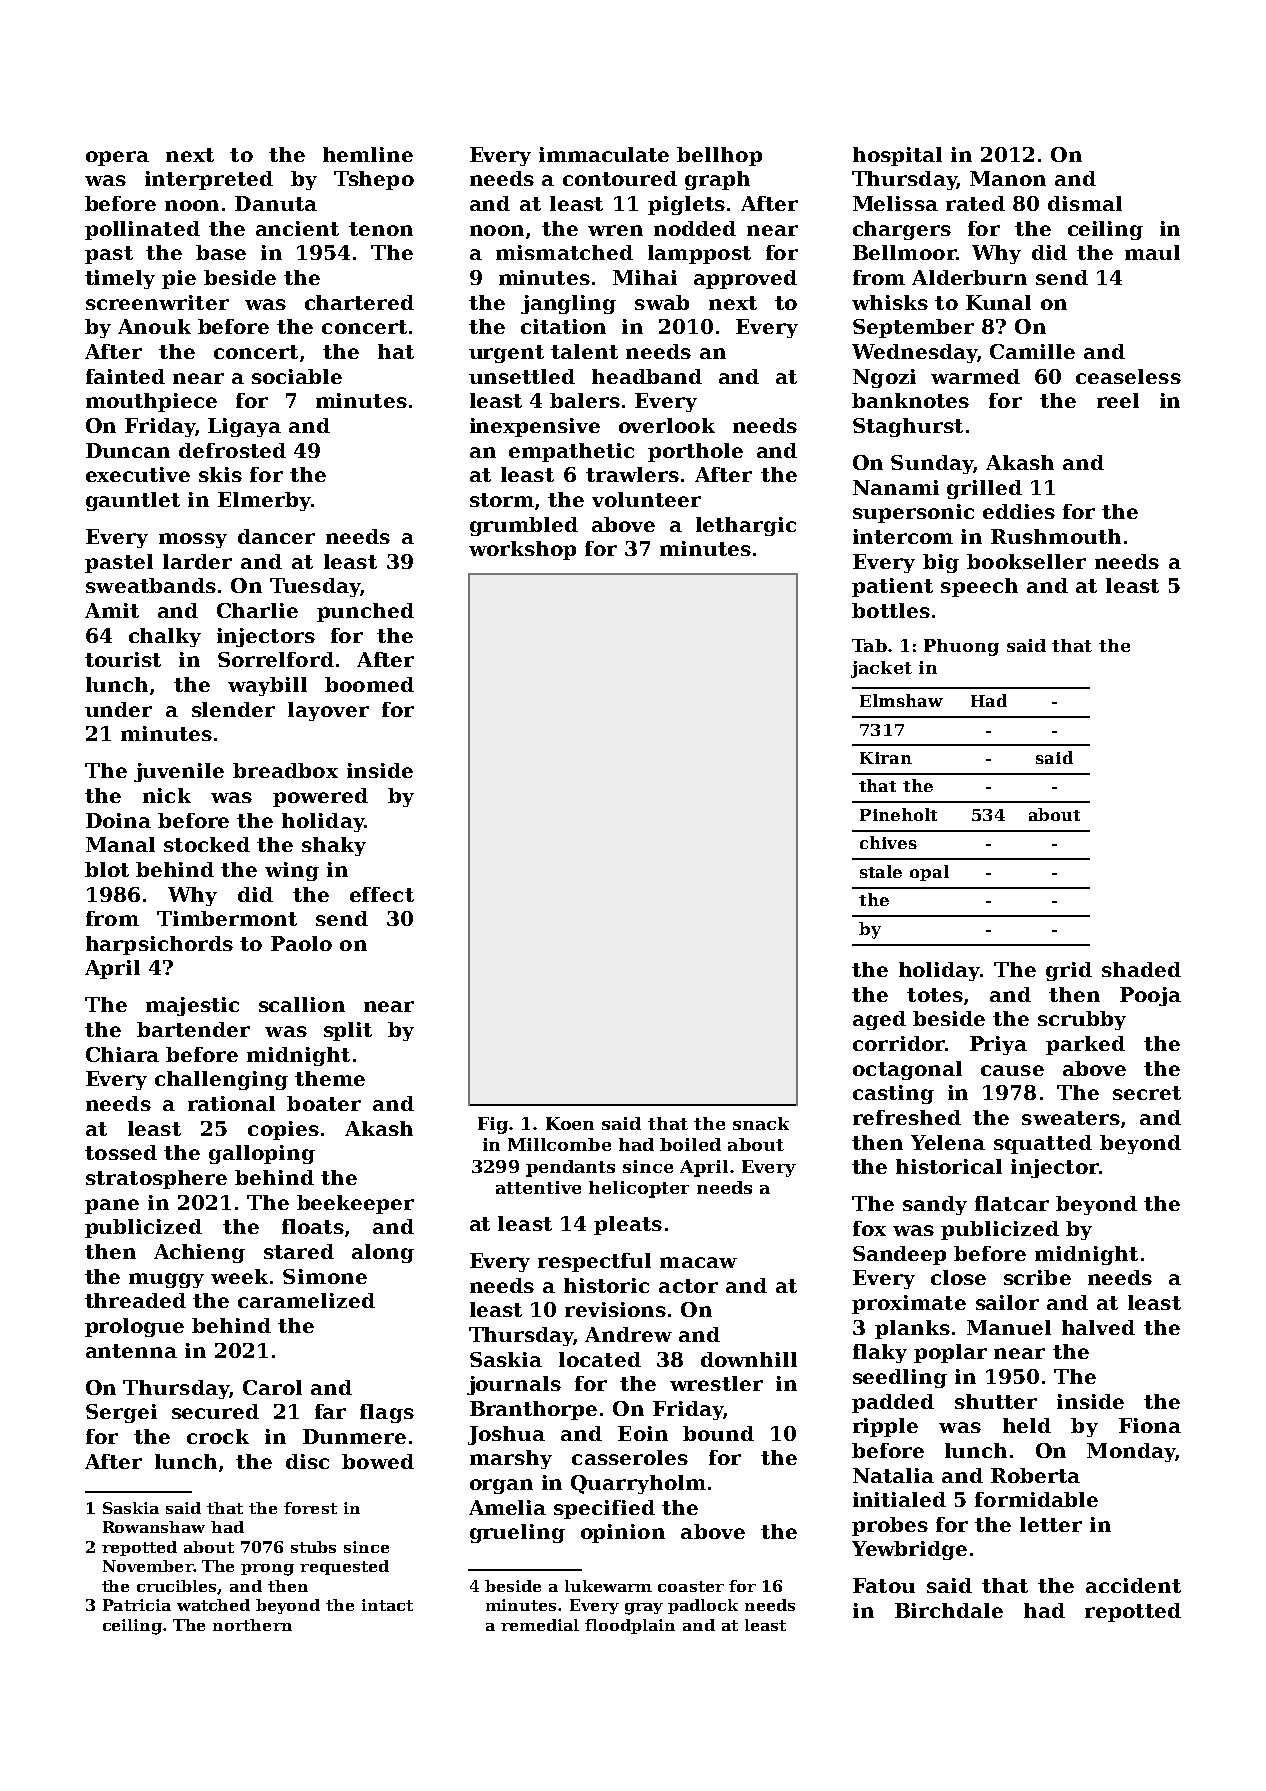 The height and width of the screenshot is (1791, 1266). I want to click on Alderburn, so click(969, 277).
